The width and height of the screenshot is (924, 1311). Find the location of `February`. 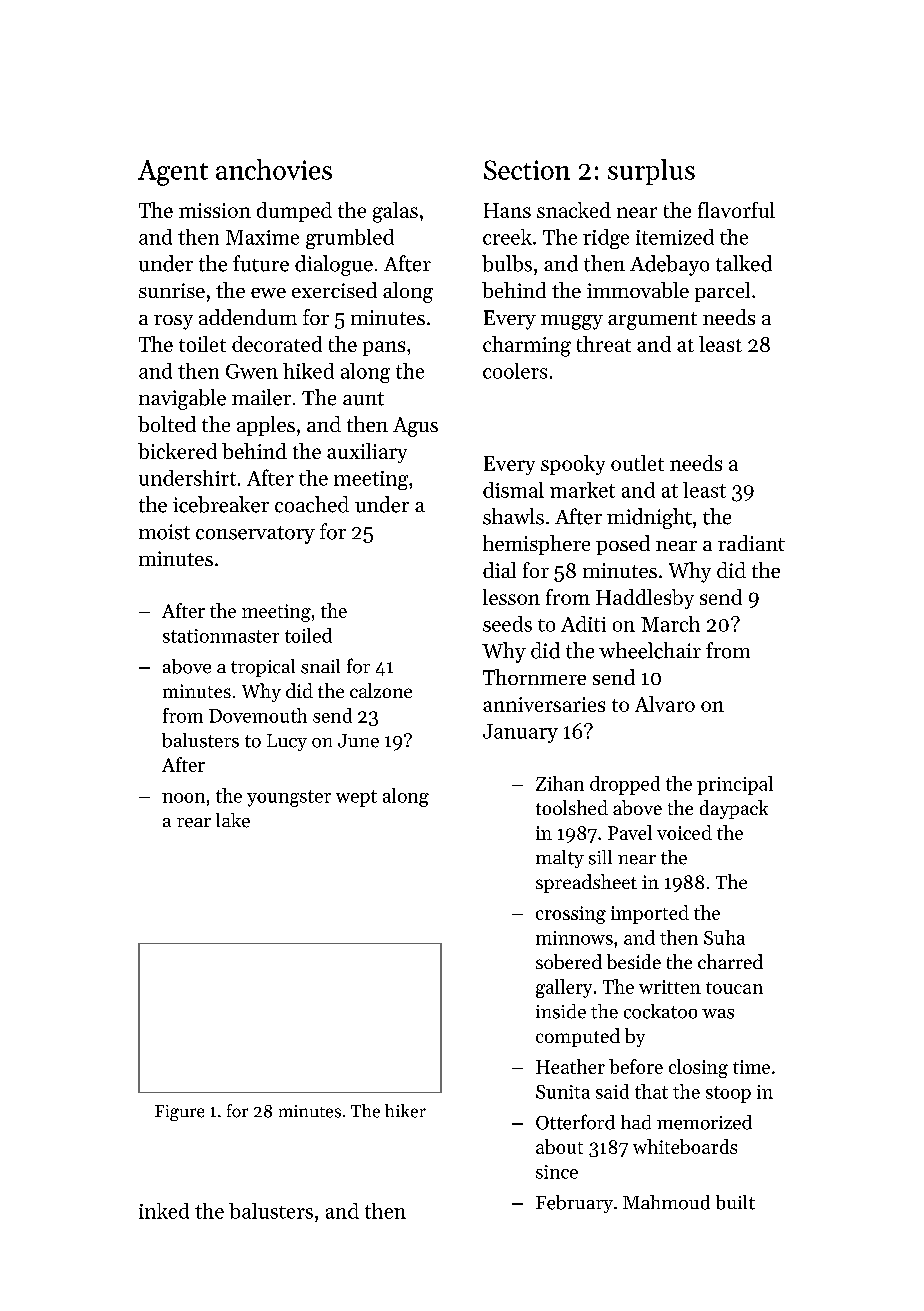

February is located at coordinates (574, 1204).
